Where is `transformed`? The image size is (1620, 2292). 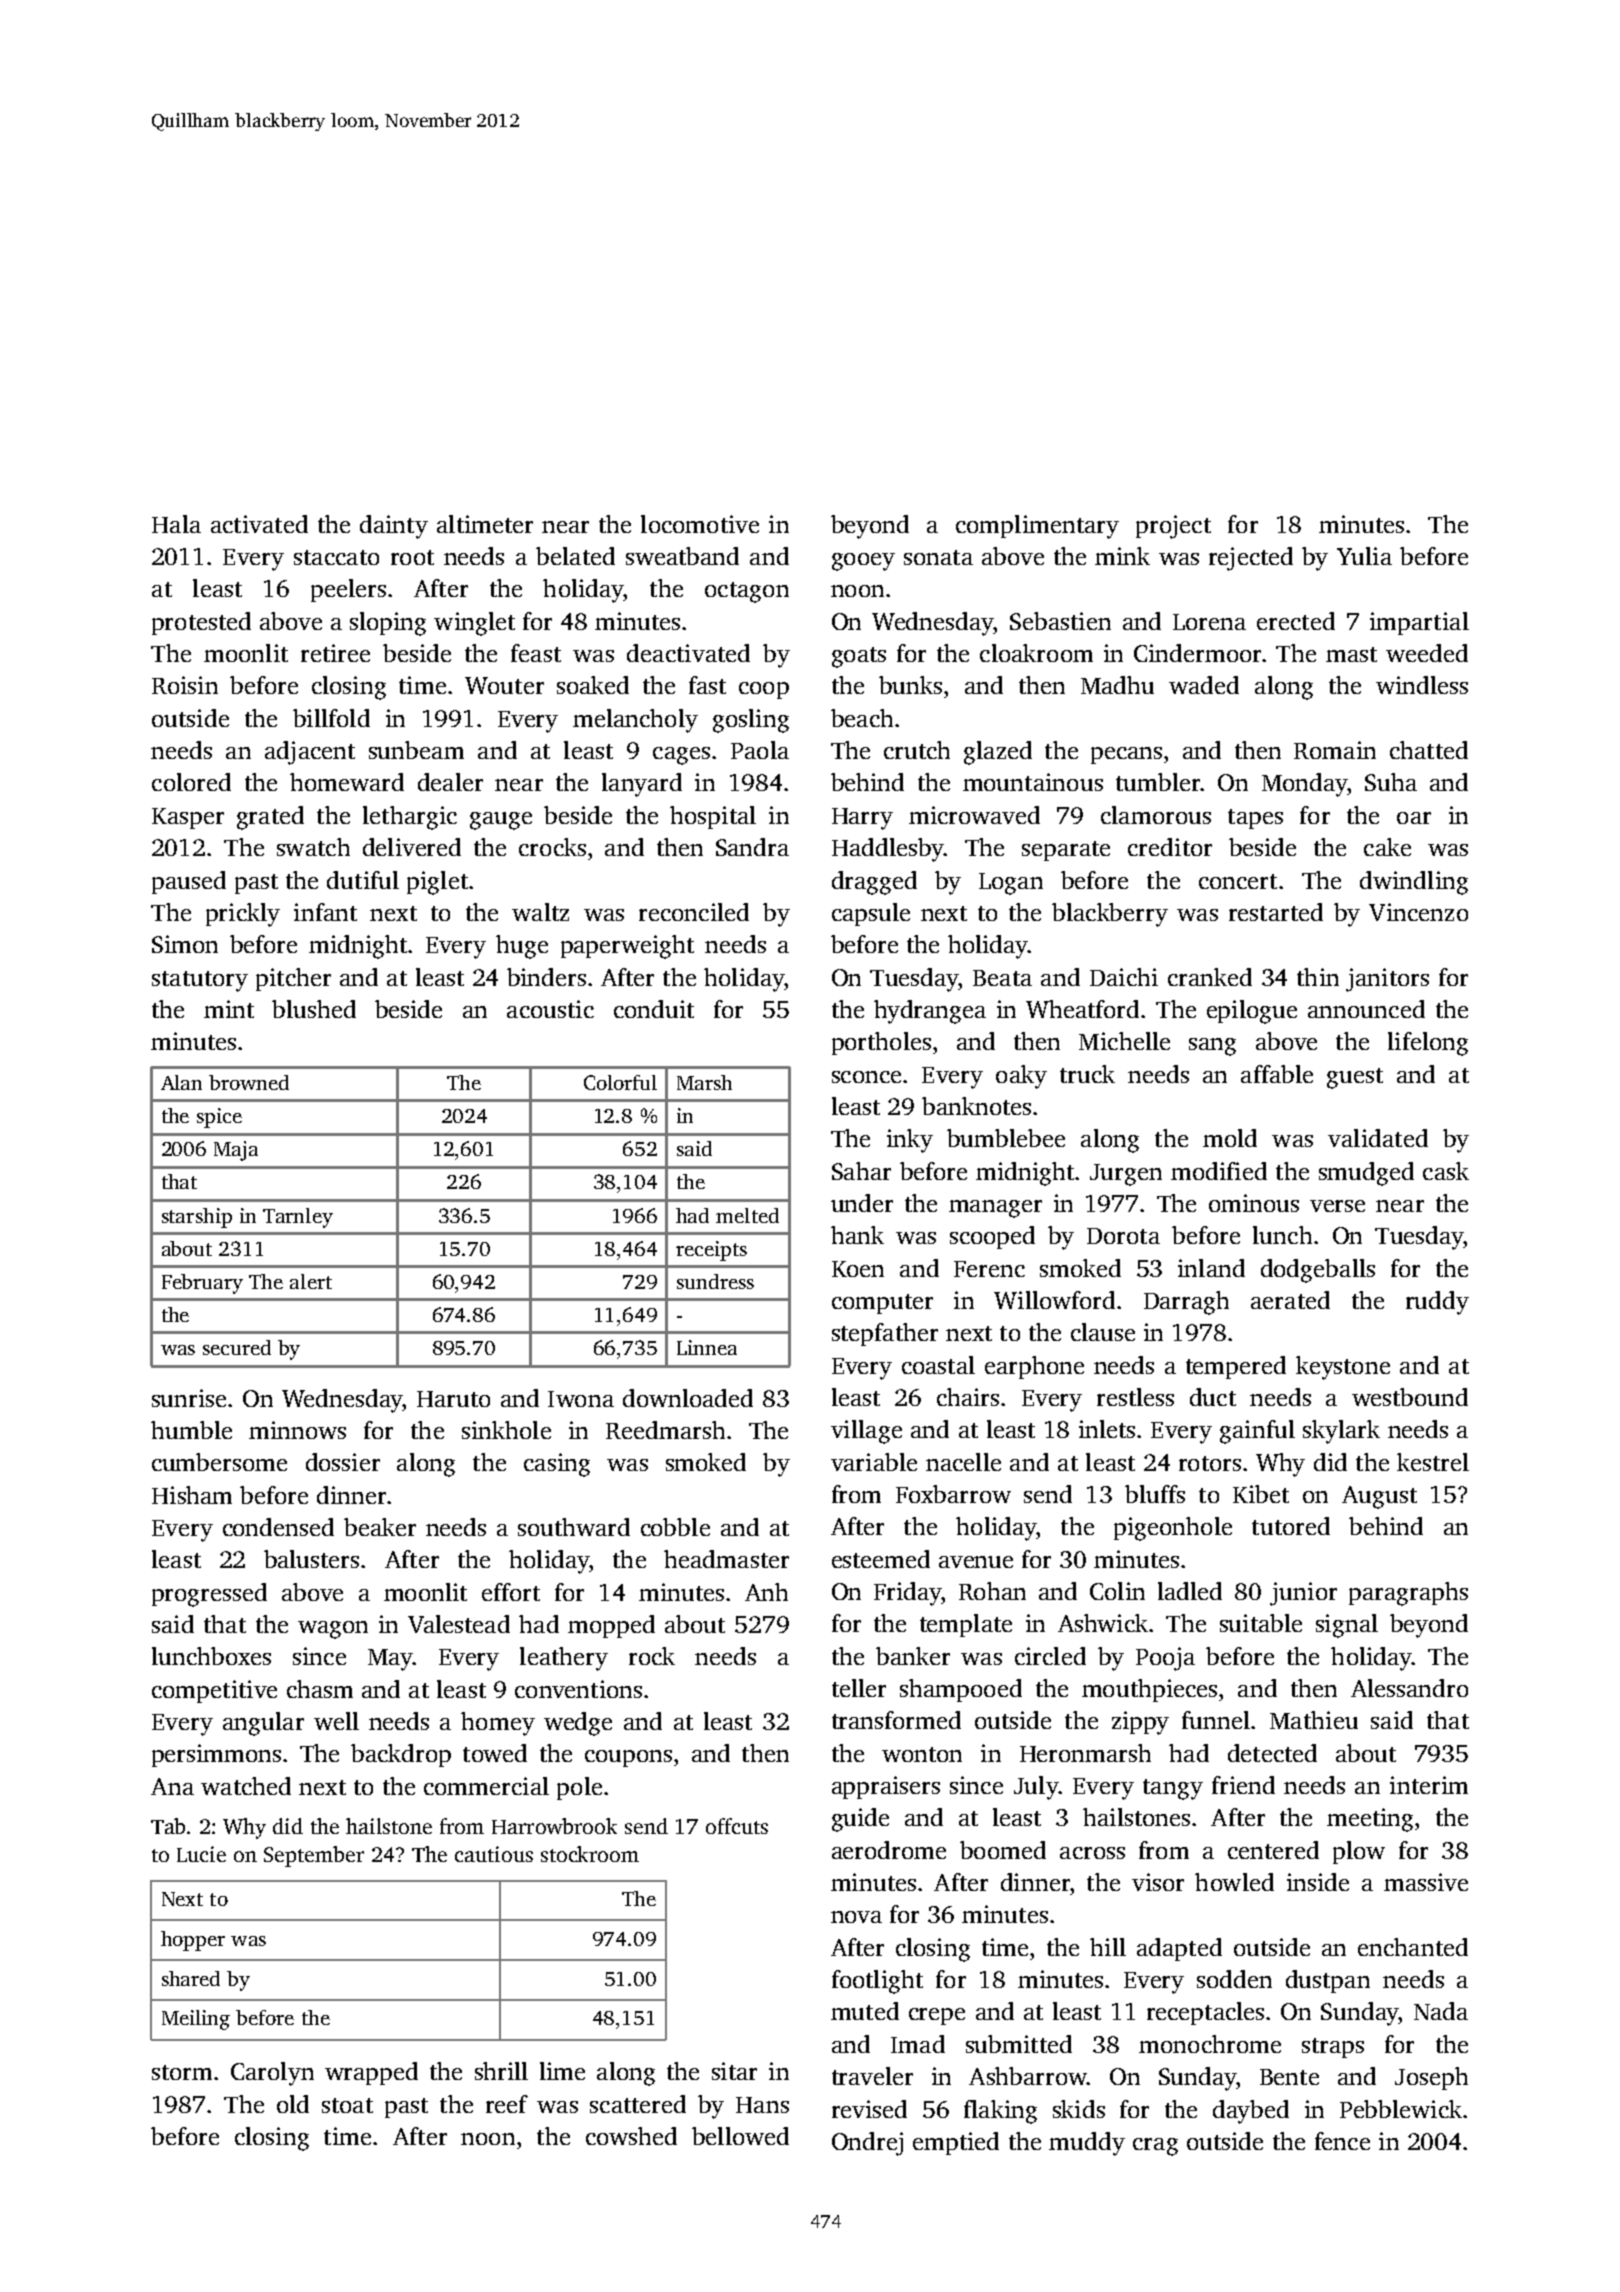 transformed is located at coordinates (896, 1720).
